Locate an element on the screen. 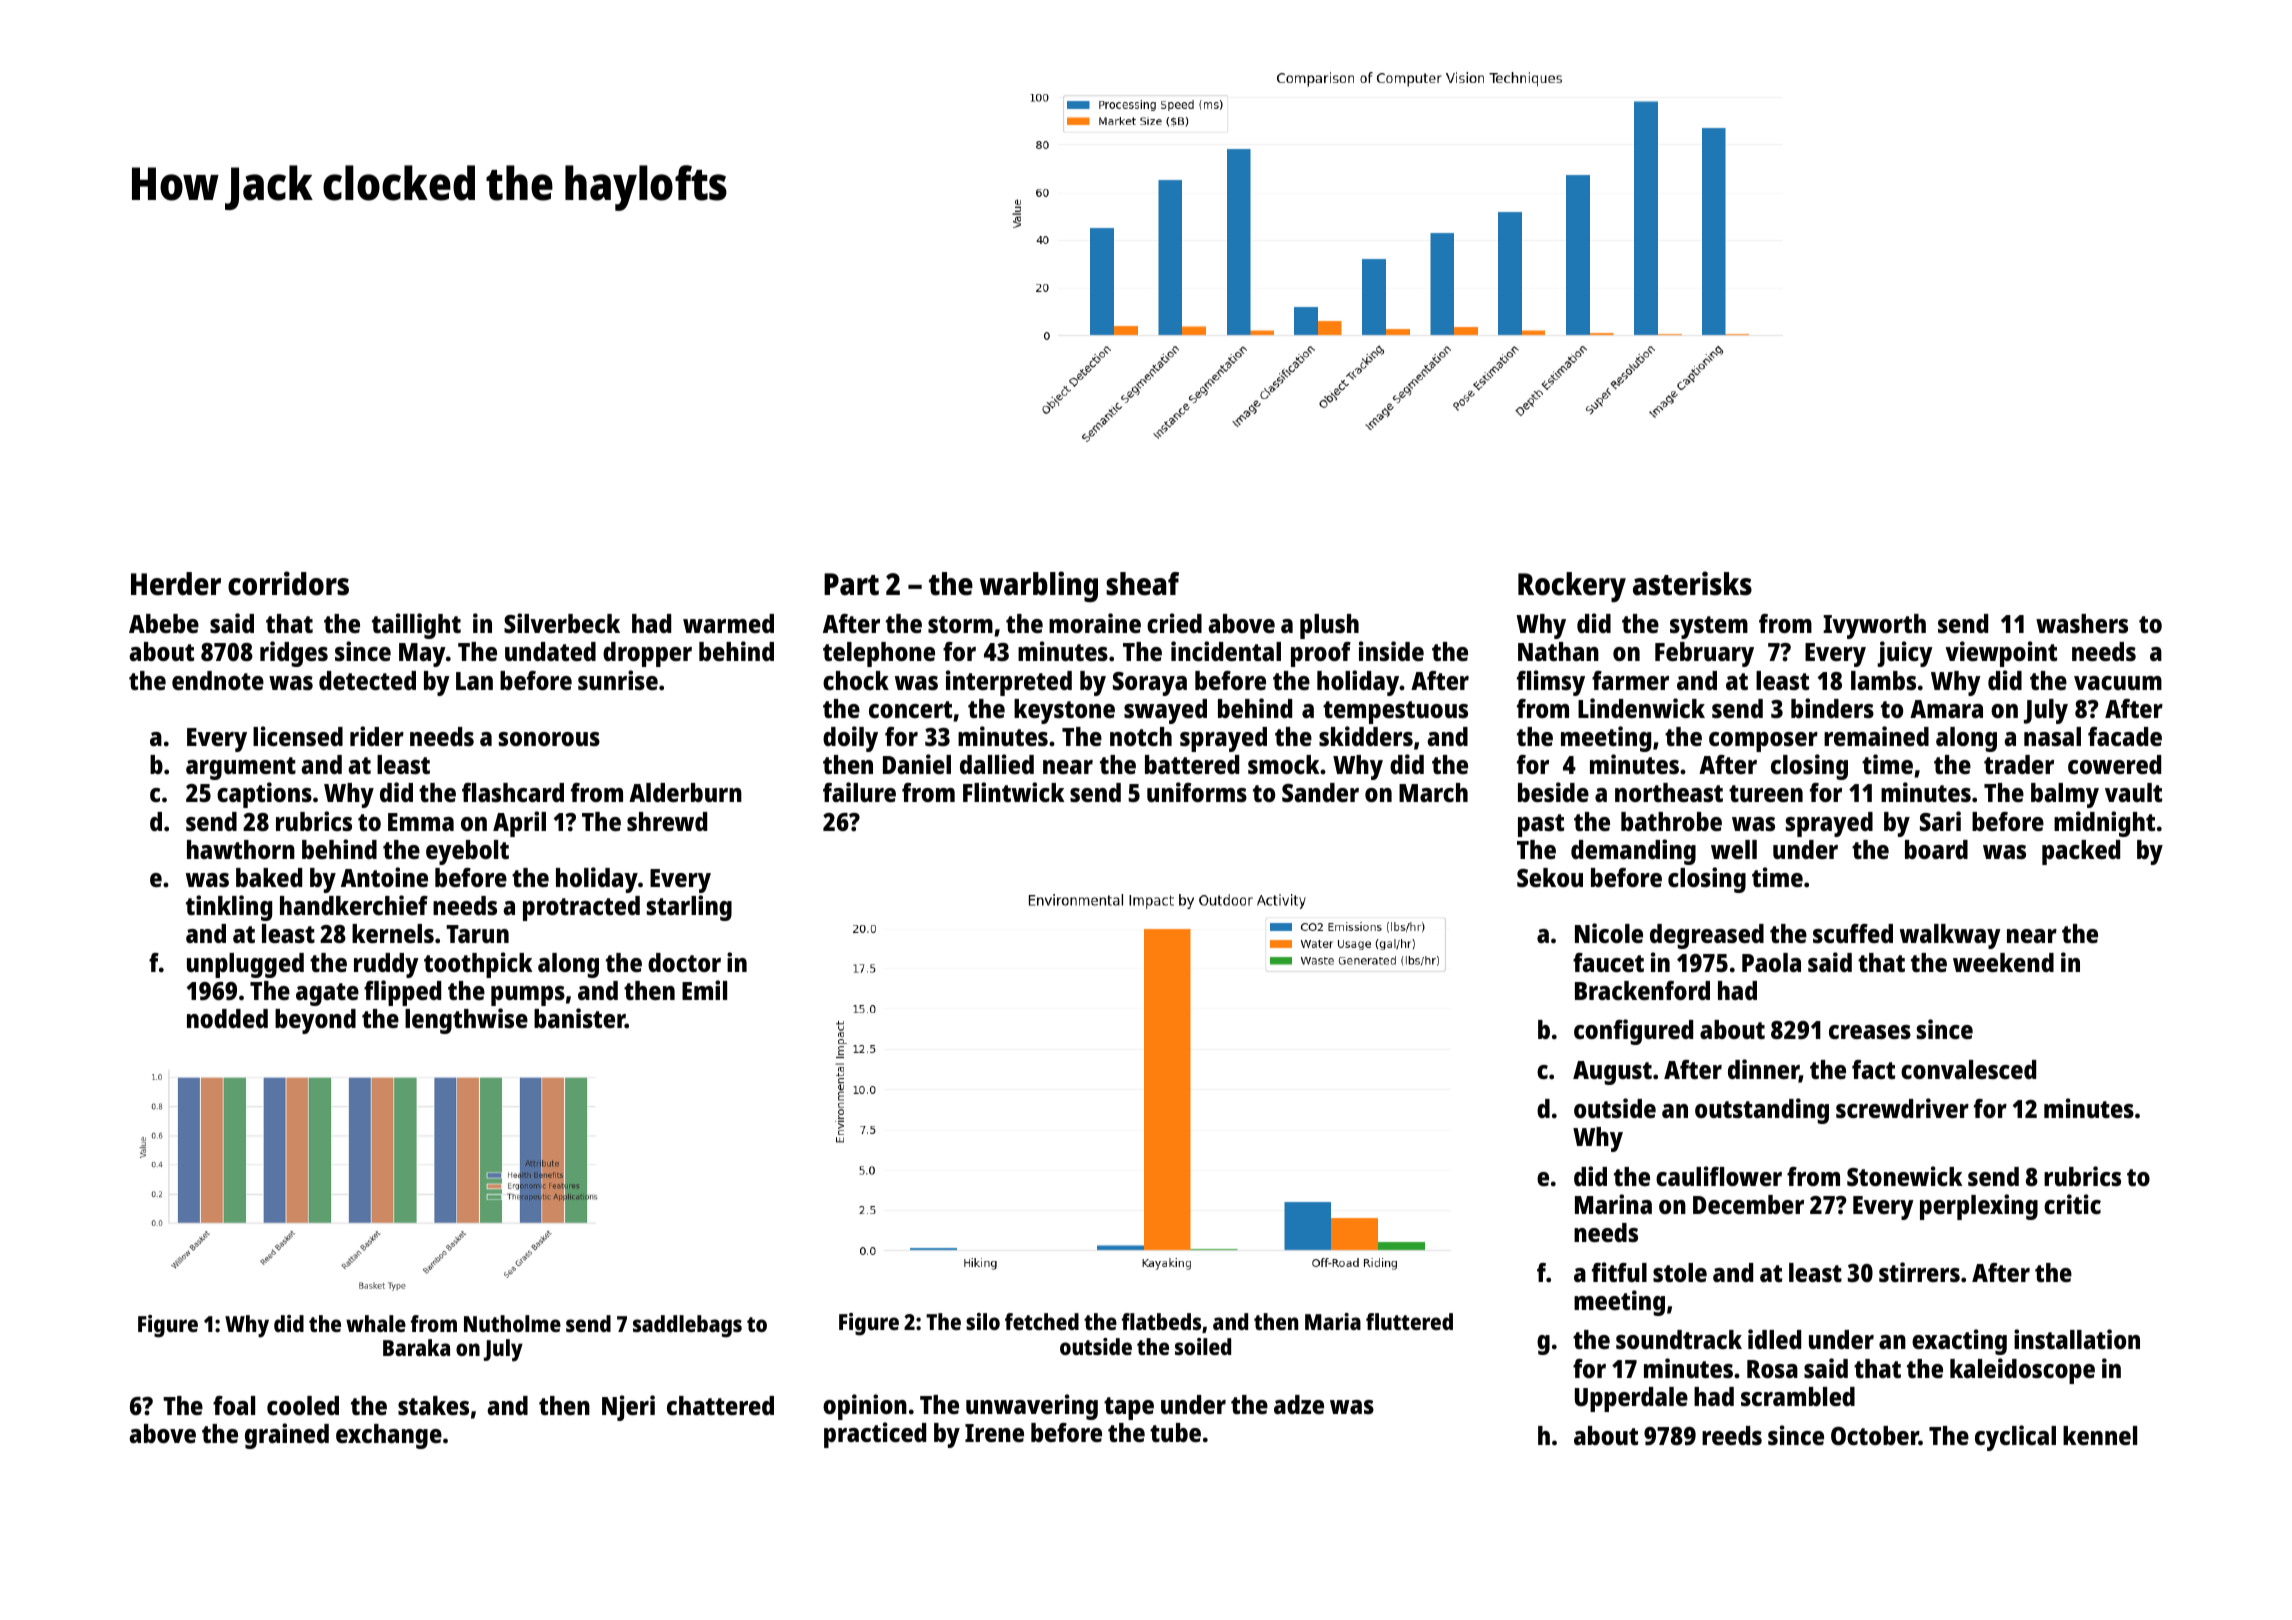  asterisks is located at coordinates (1692, 583).
